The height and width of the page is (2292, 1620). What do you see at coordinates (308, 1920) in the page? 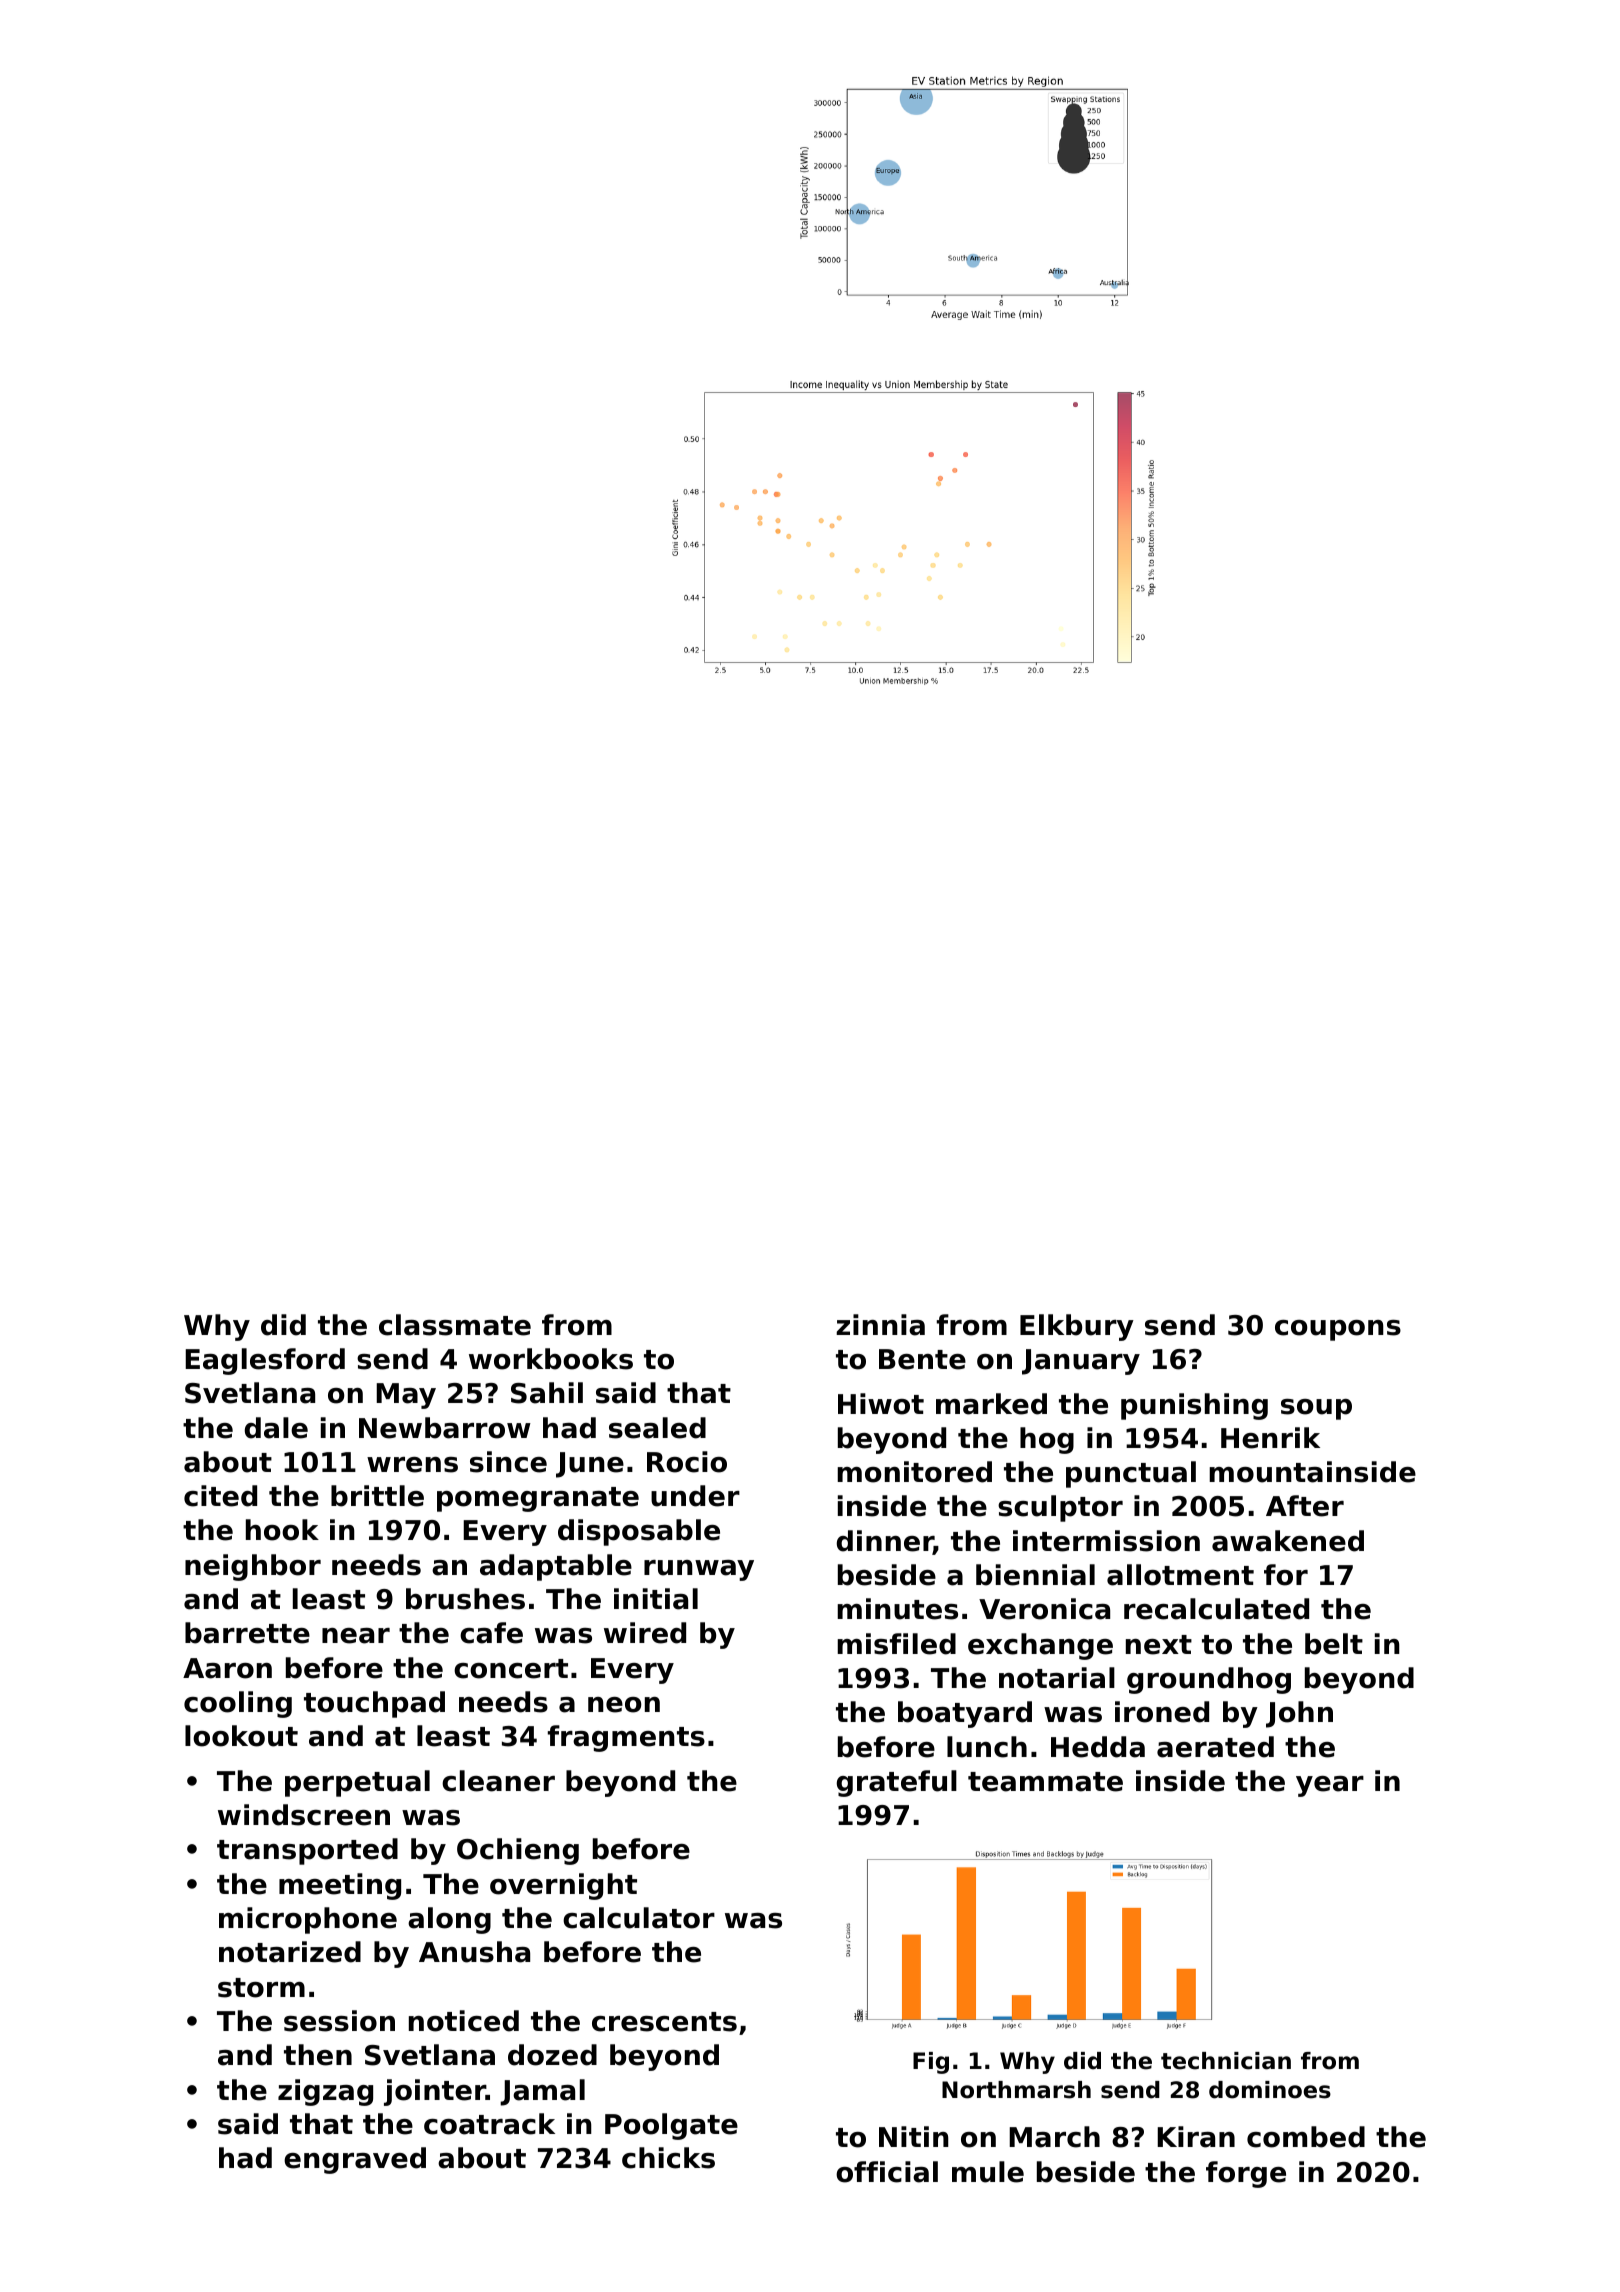
I see `microphone` at bounding box center [308, 1920].
